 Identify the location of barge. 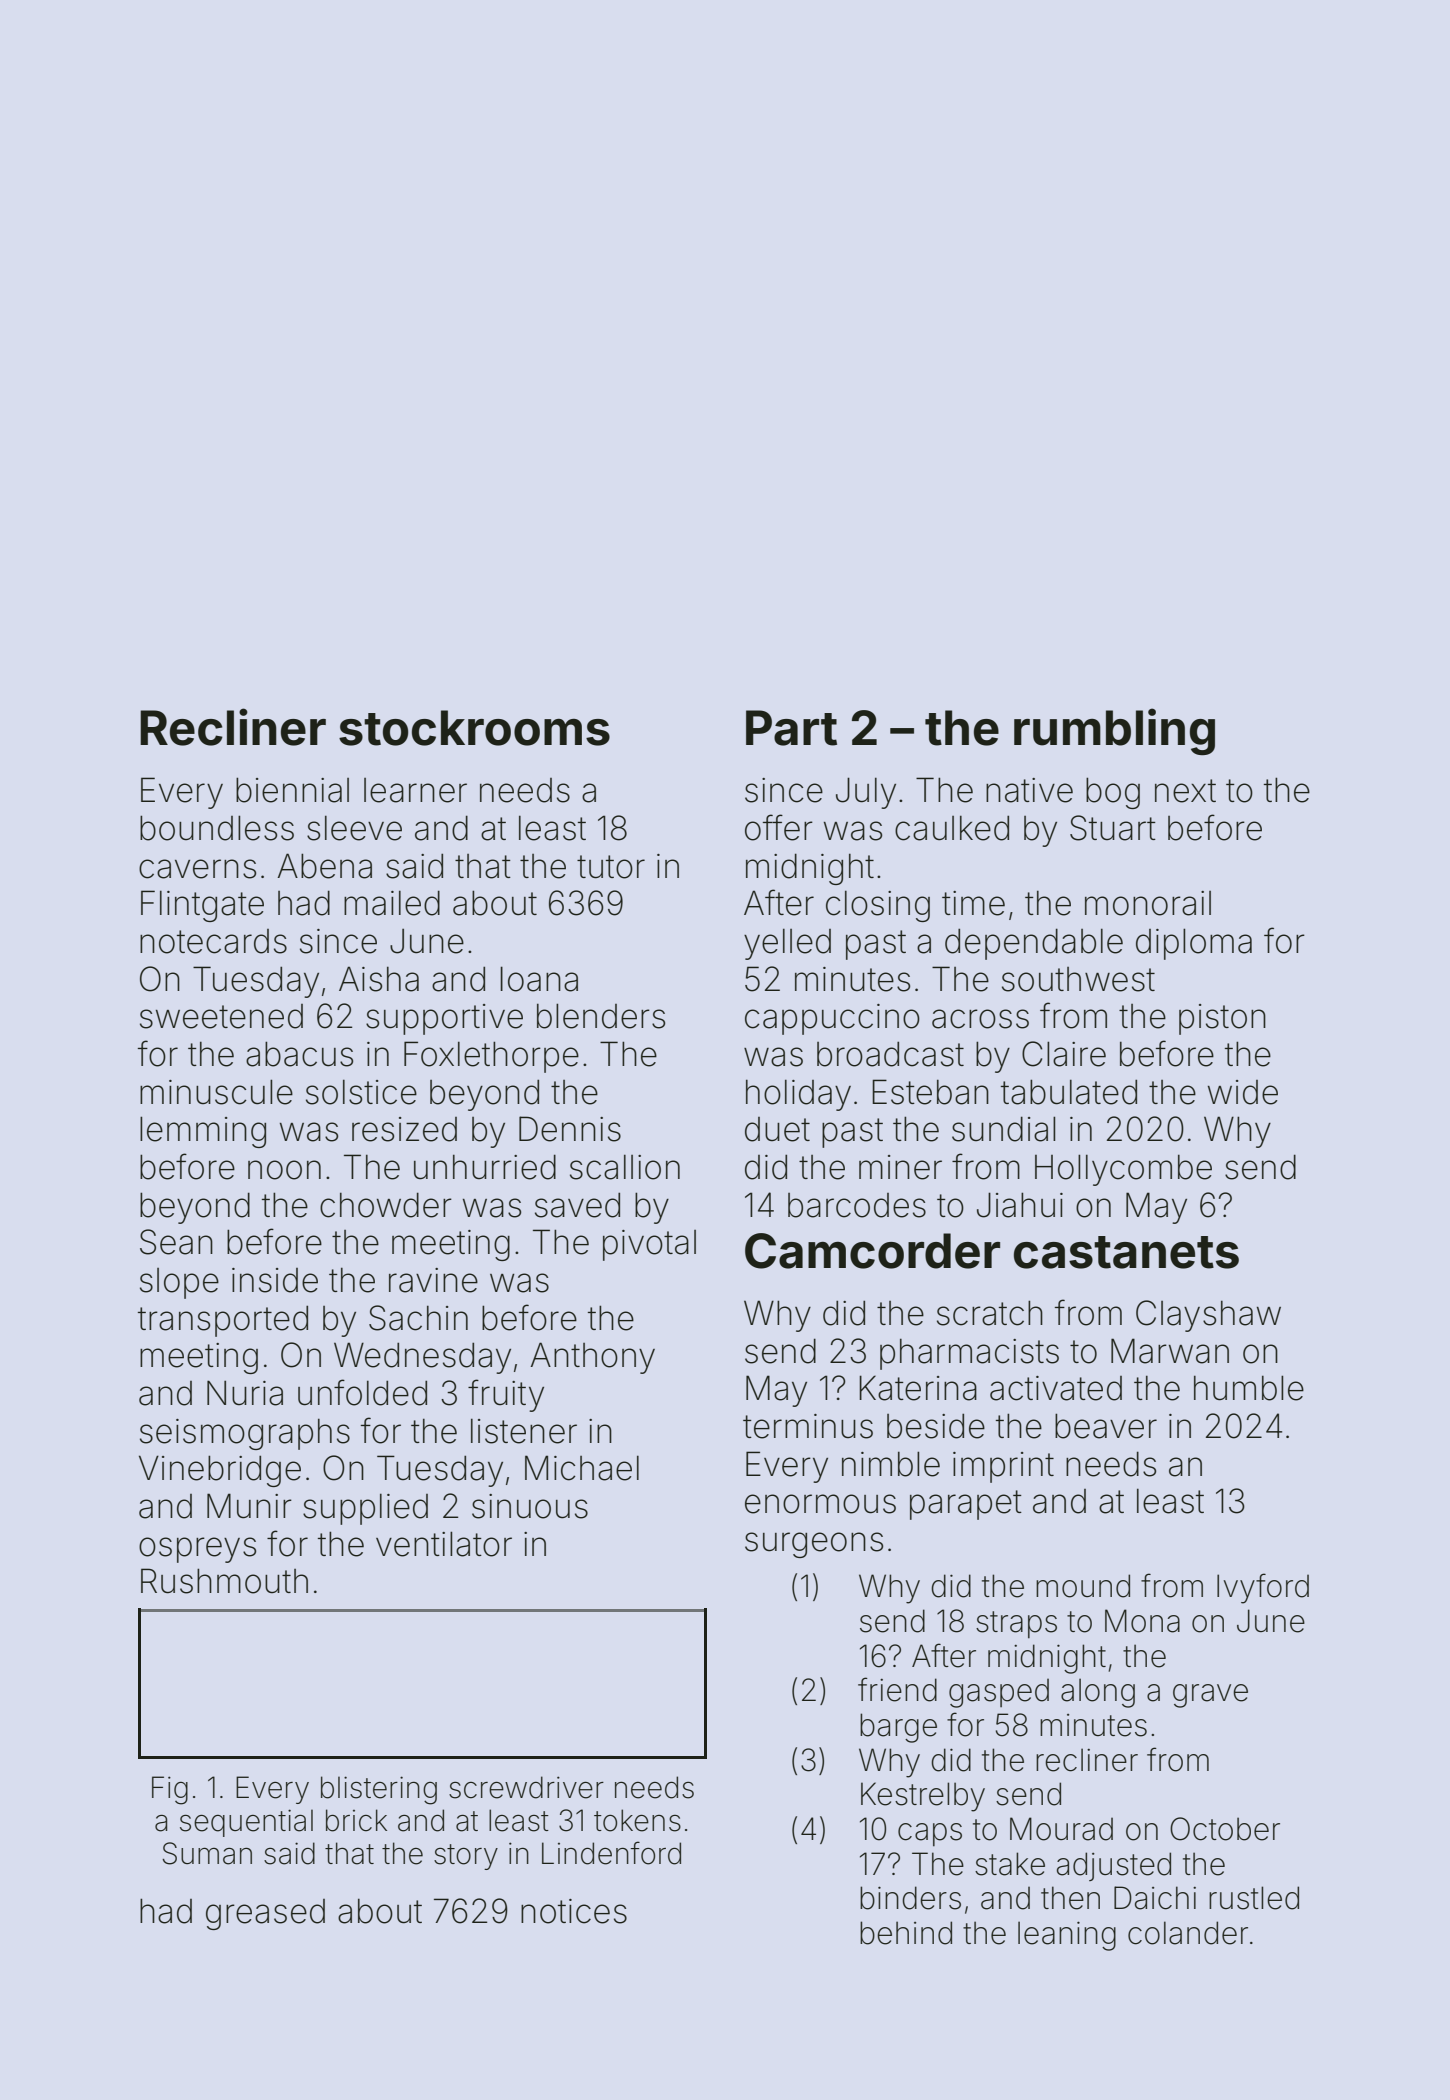
(898, 1728).
